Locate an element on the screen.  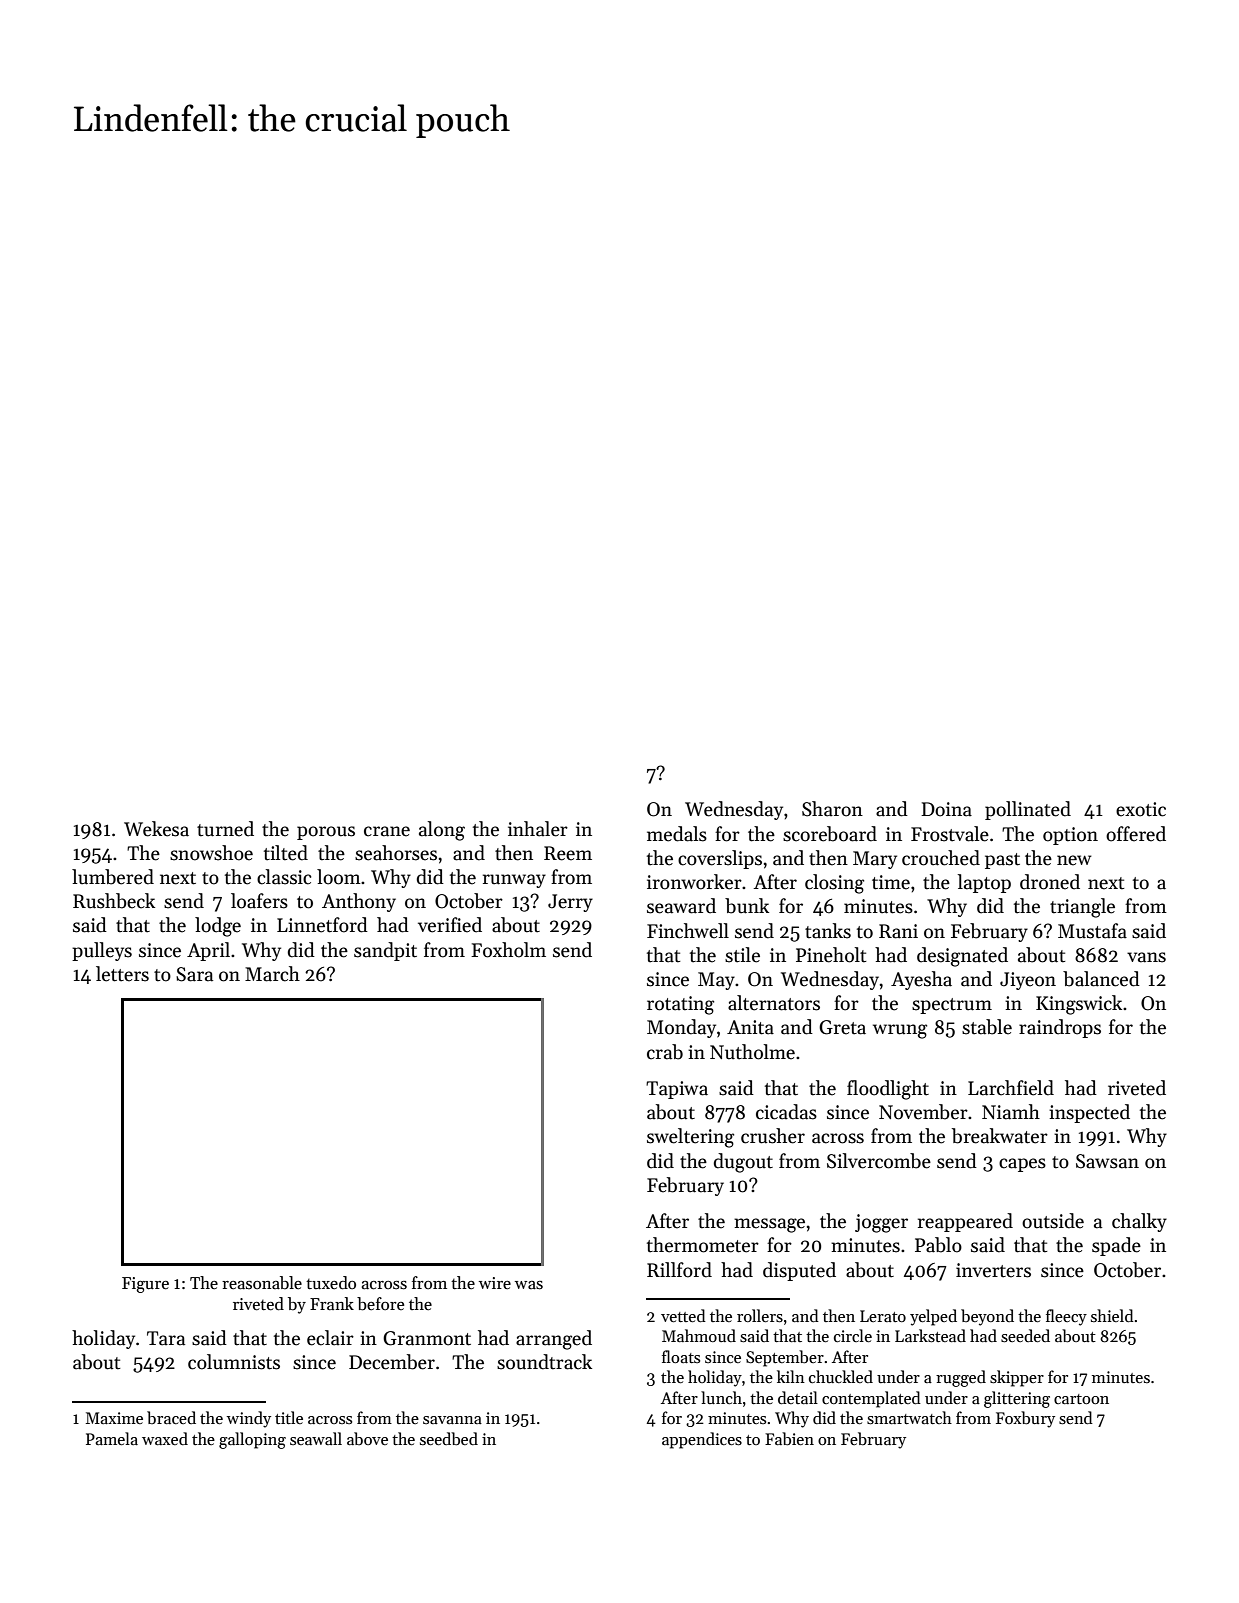
Wekesa is located at coordinates (156, 829).
